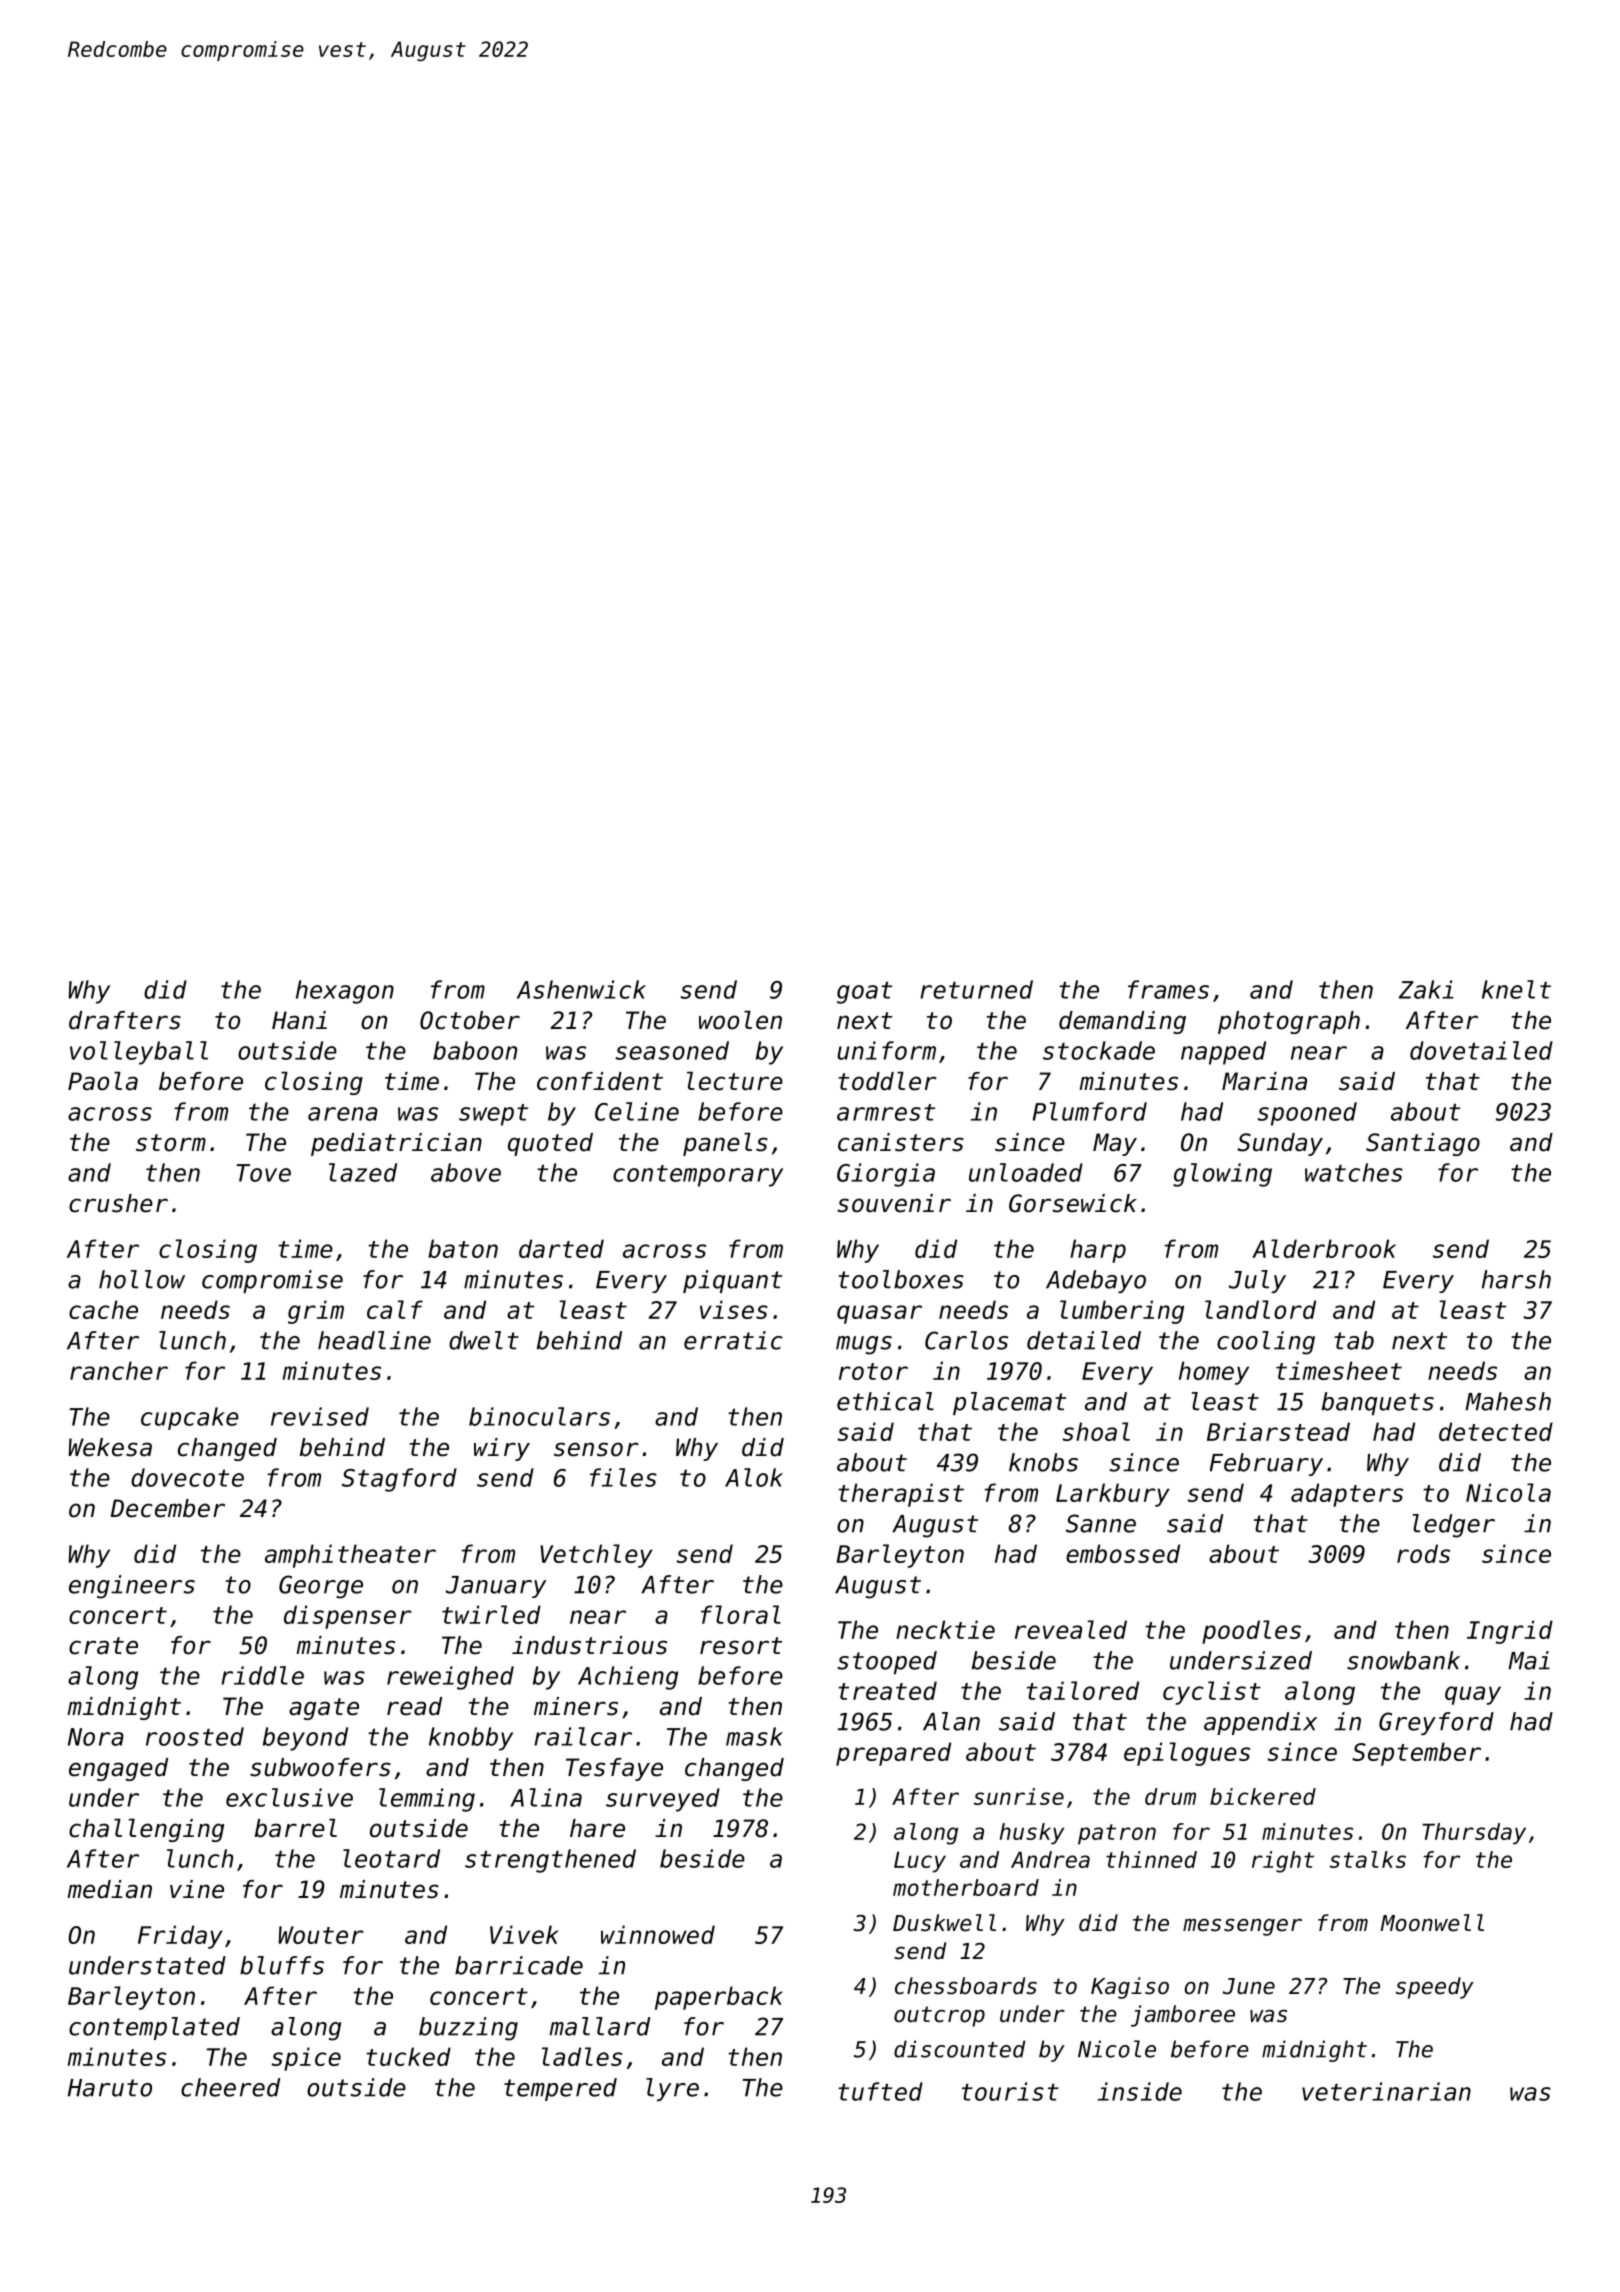 This screenshot has height=2292, width=1620. I want to click on miners, so click(576, 1706).
